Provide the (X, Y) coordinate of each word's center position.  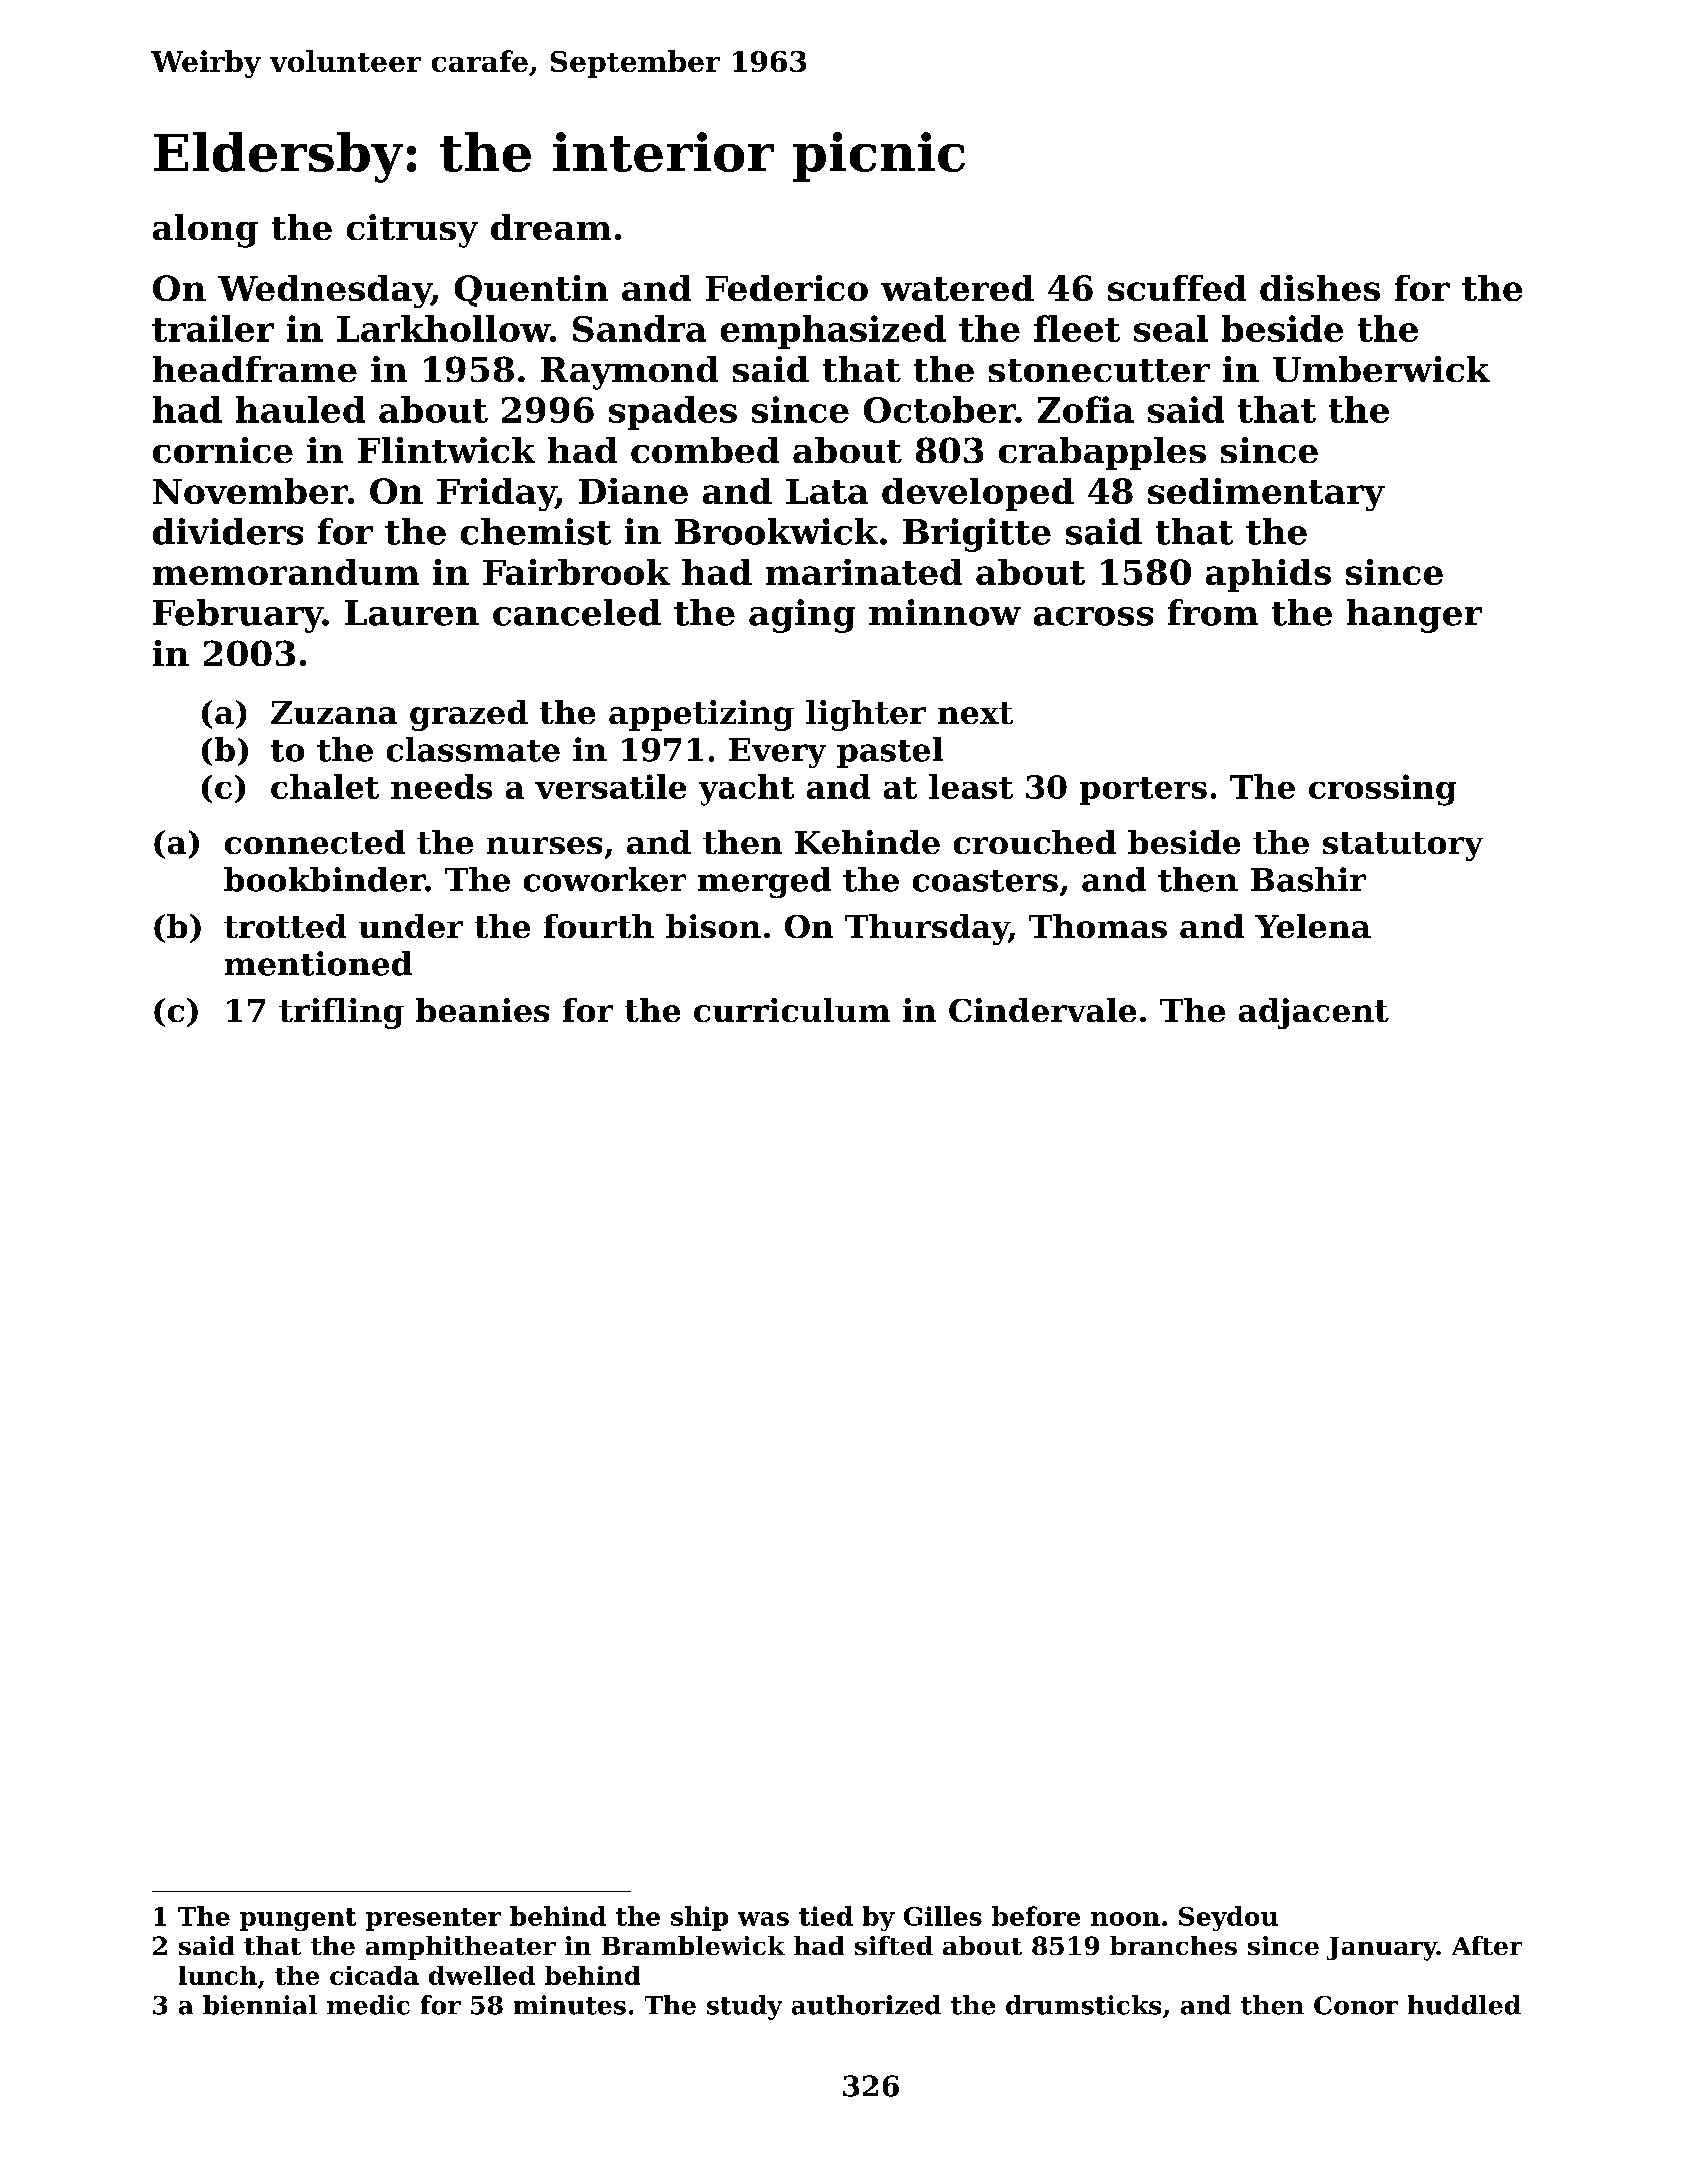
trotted (285, 926)
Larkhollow (443, 328)
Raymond (629, 373)
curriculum (792, 1010)
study (744, 2007)
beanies (482, 1010)
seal (1171, 328)
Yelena (1313, 926)
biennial (260, 2005)
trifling (341, 1013)
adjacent (1314, 1013)
